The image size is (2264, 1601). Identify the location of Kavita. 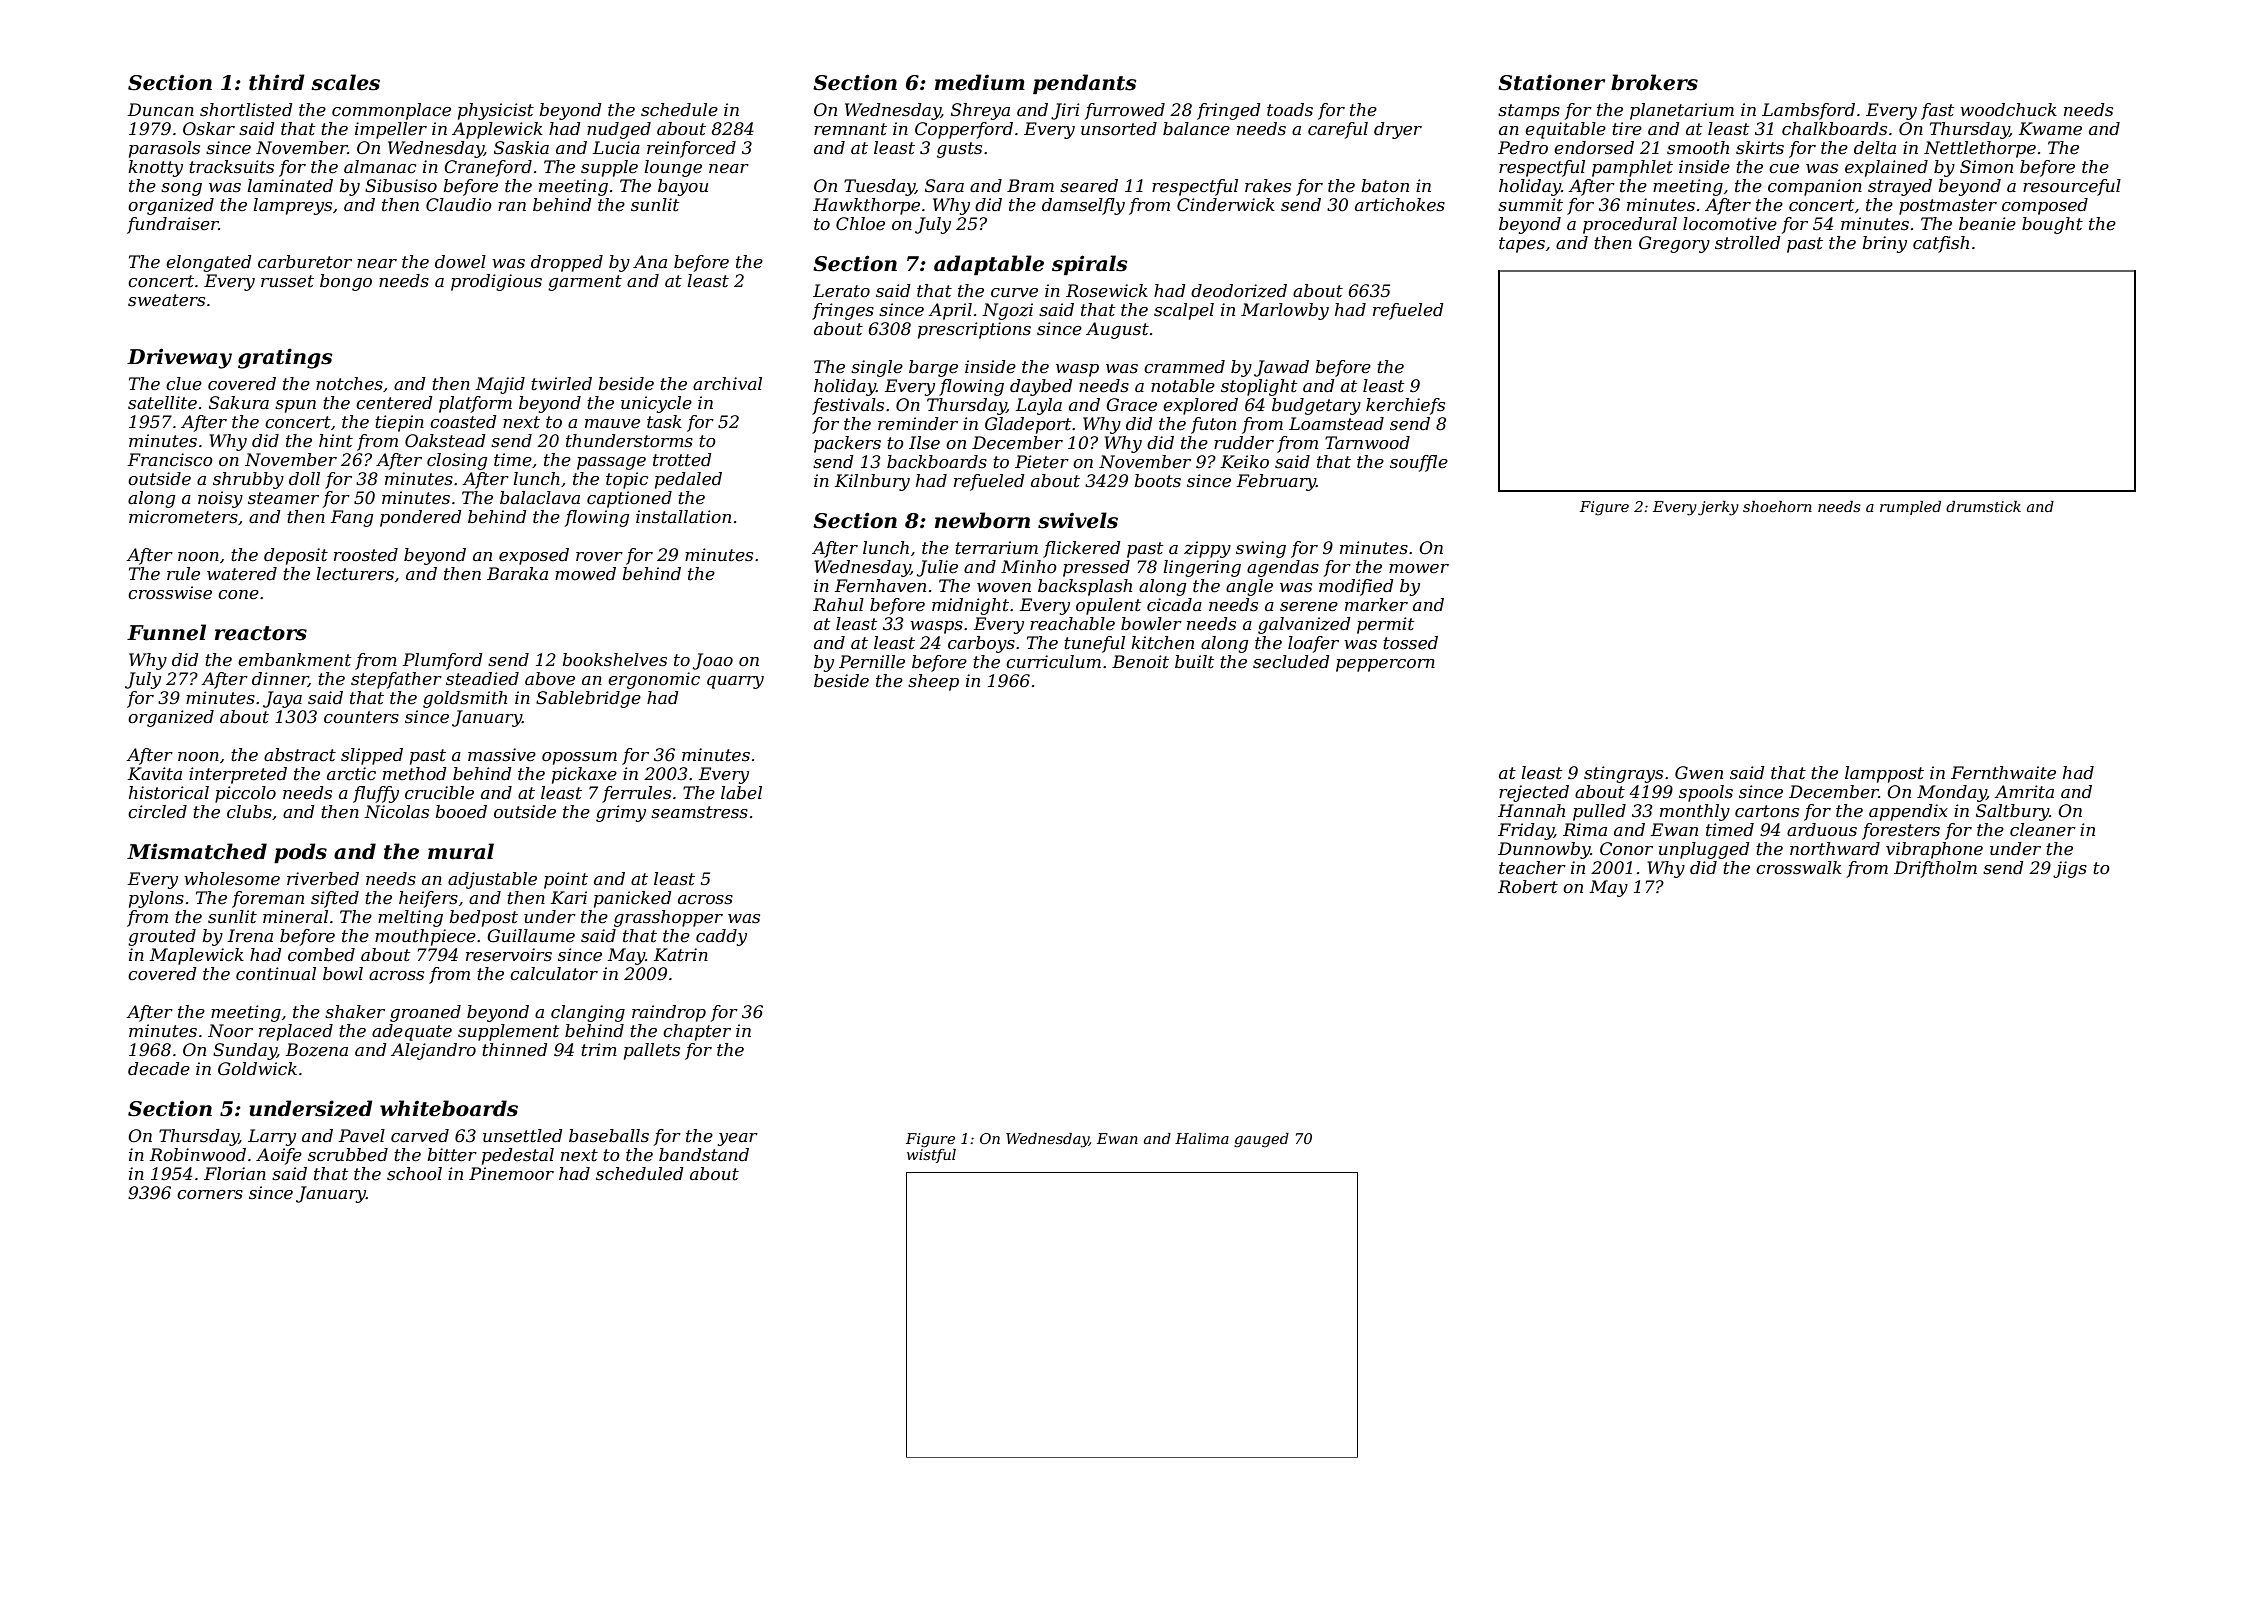
(155, 773).
